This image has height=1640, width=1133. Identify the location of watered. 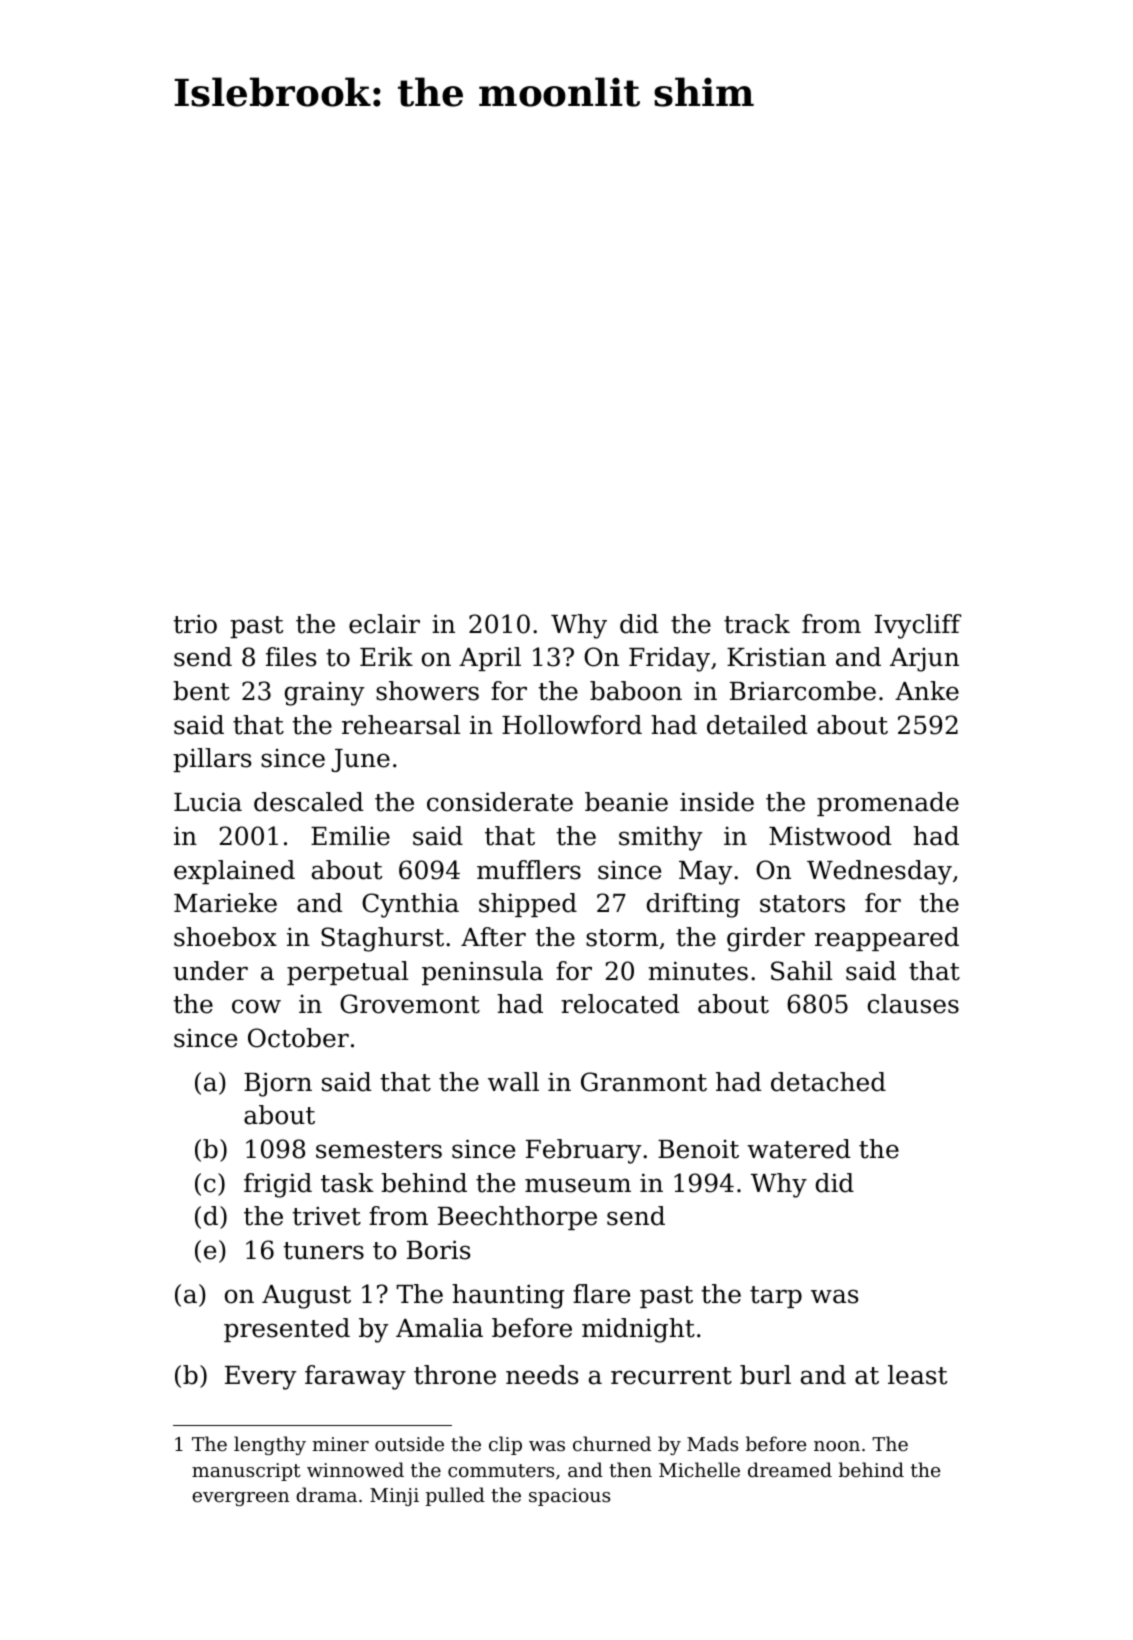
(798, 1149).
